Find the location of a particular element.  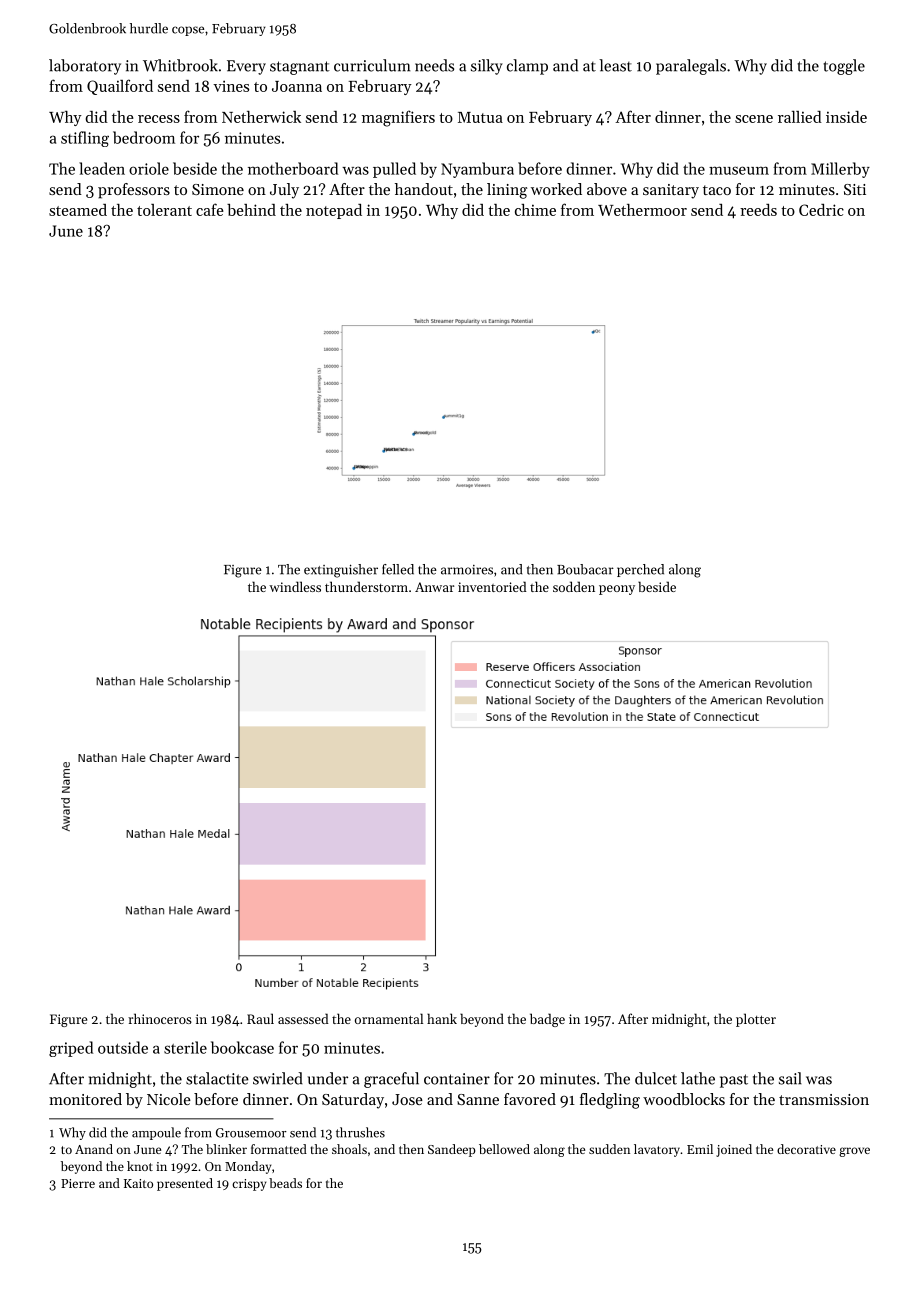

notepad is located at coordinates (334, 211).
